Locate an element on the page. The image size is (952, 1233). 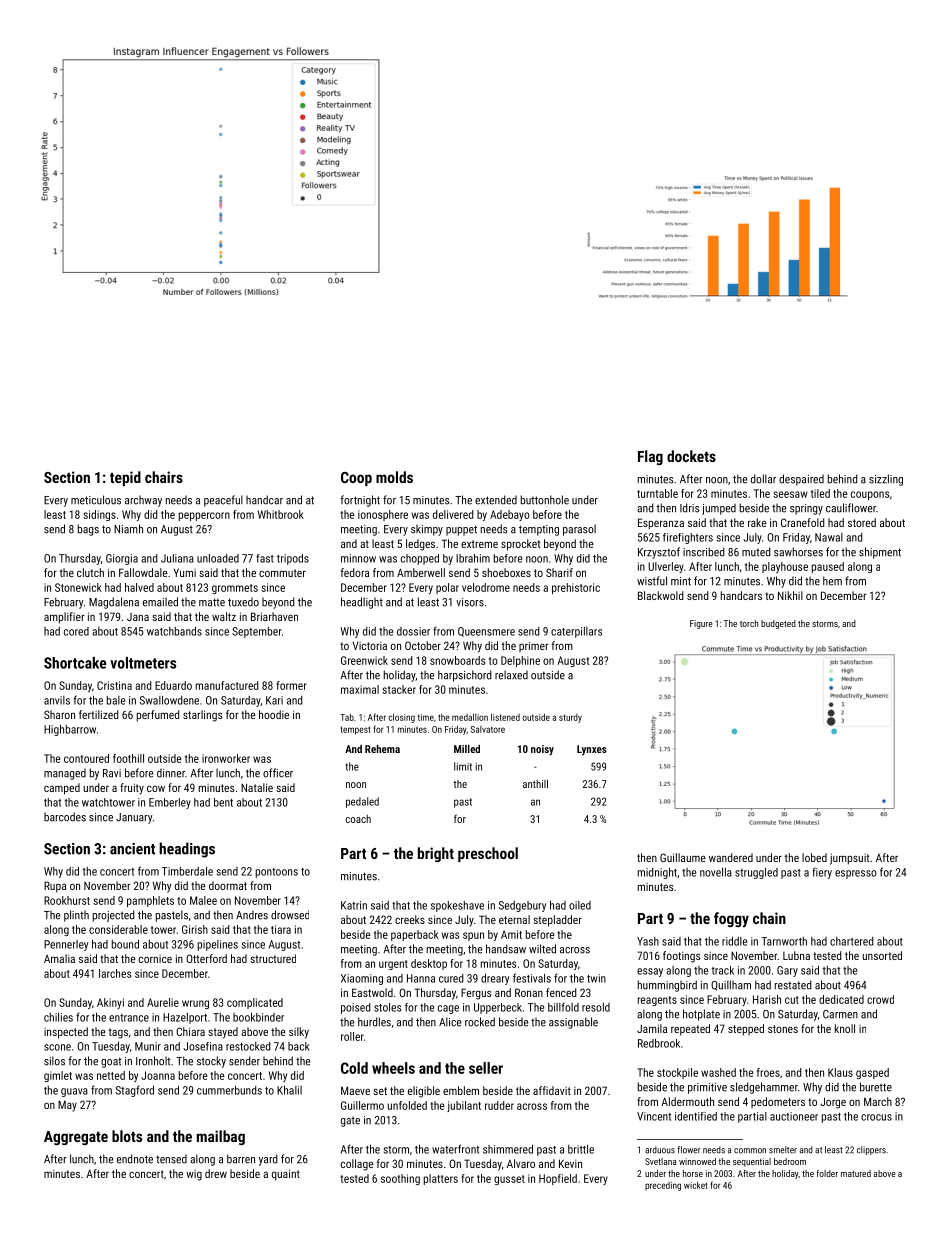
chairs is located at coordinates (164, 477).
